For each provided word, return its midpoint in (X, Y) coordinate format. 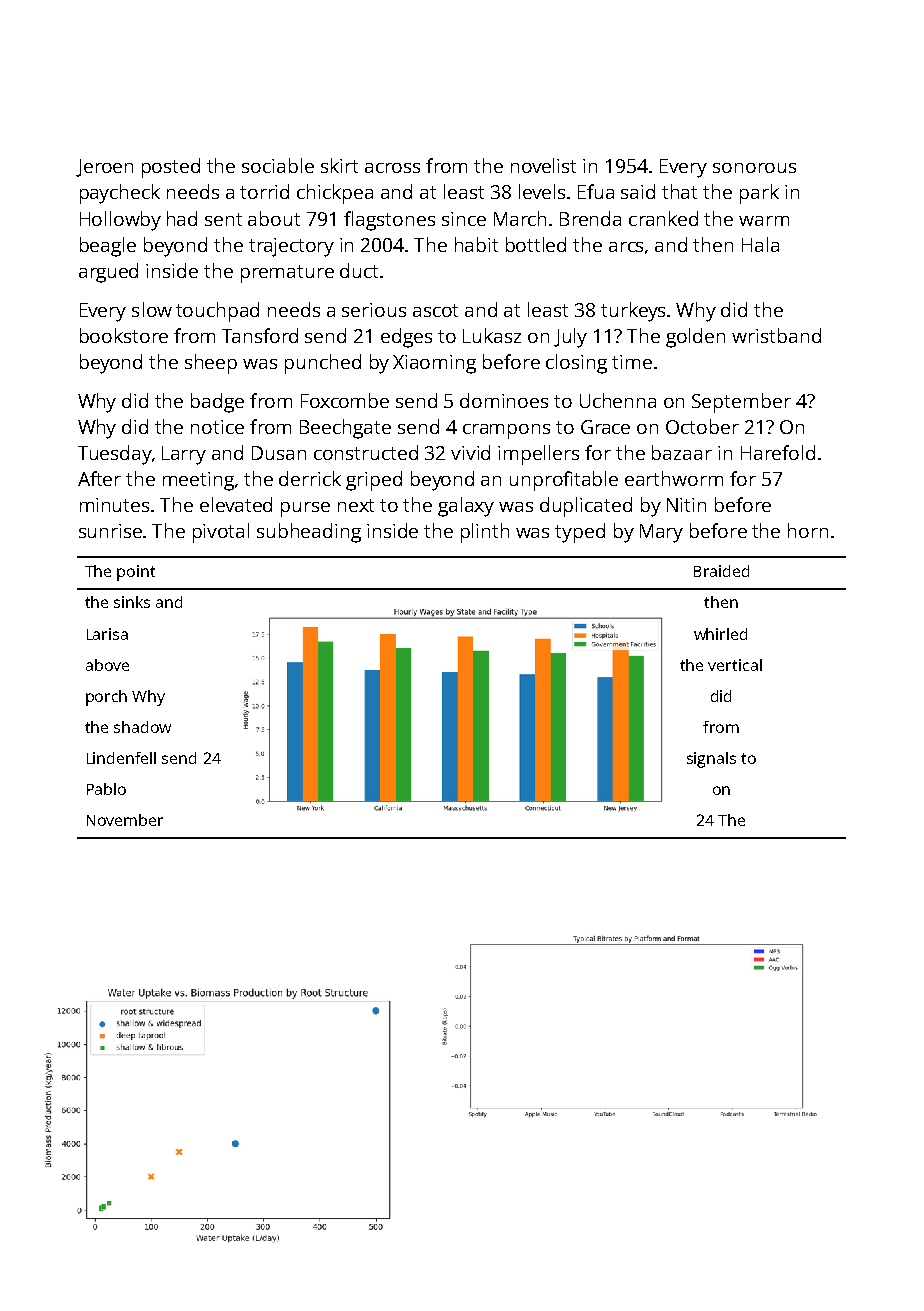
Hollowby (120, 221)
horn (808, 530)
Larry (184, 455)
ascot (435, 310)
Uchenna (618, 400)
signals (711, 760)
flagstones (389, 221)
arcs (626, 247)
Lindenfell (121, 758)
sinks (132, 602)
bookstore (124, 335)
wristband (776, 335)
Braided (721, 571)
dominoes (504, 400)
